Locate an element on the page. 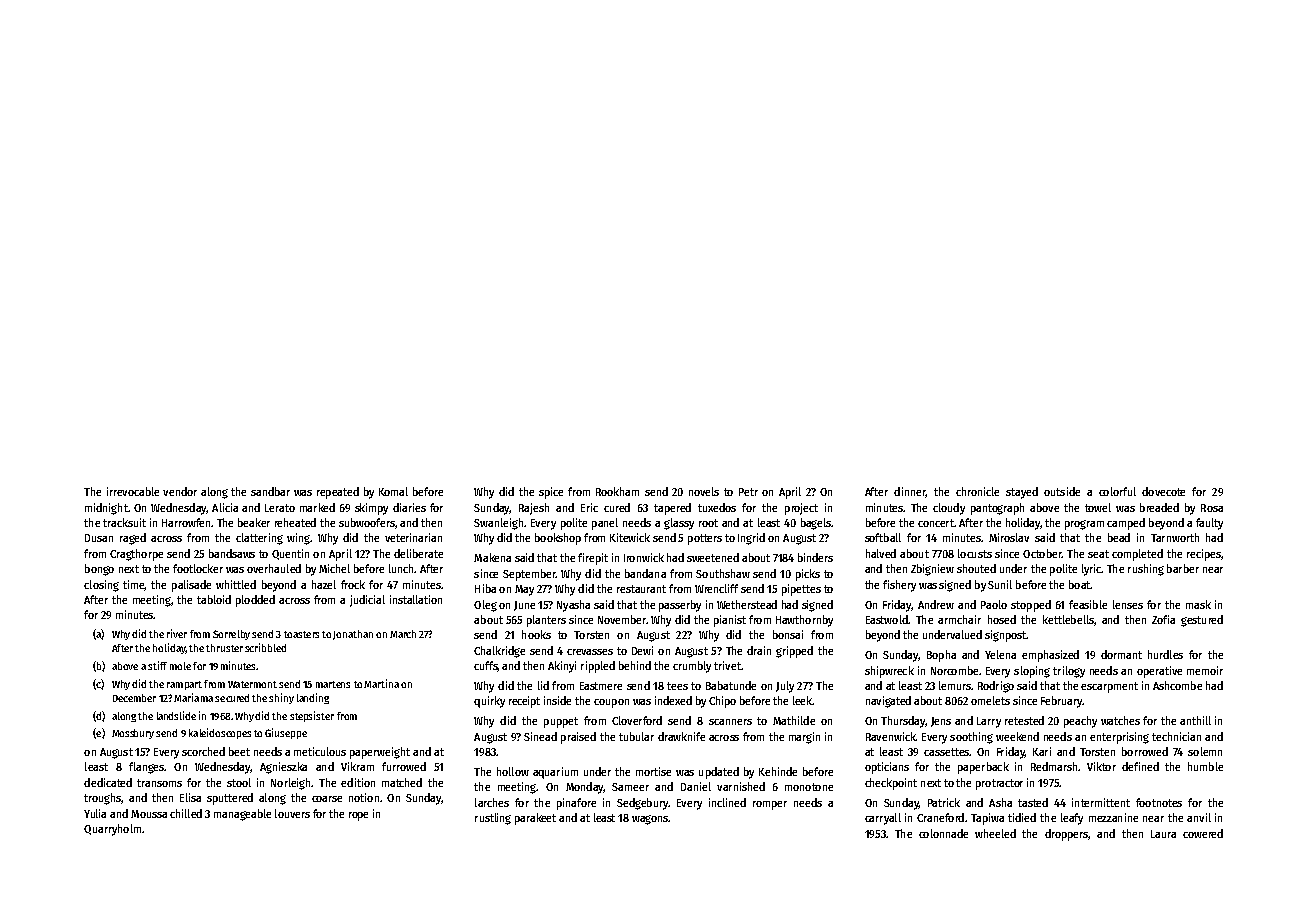 This document has width=1308, height=924. November is located at coordinates (622, 619).
